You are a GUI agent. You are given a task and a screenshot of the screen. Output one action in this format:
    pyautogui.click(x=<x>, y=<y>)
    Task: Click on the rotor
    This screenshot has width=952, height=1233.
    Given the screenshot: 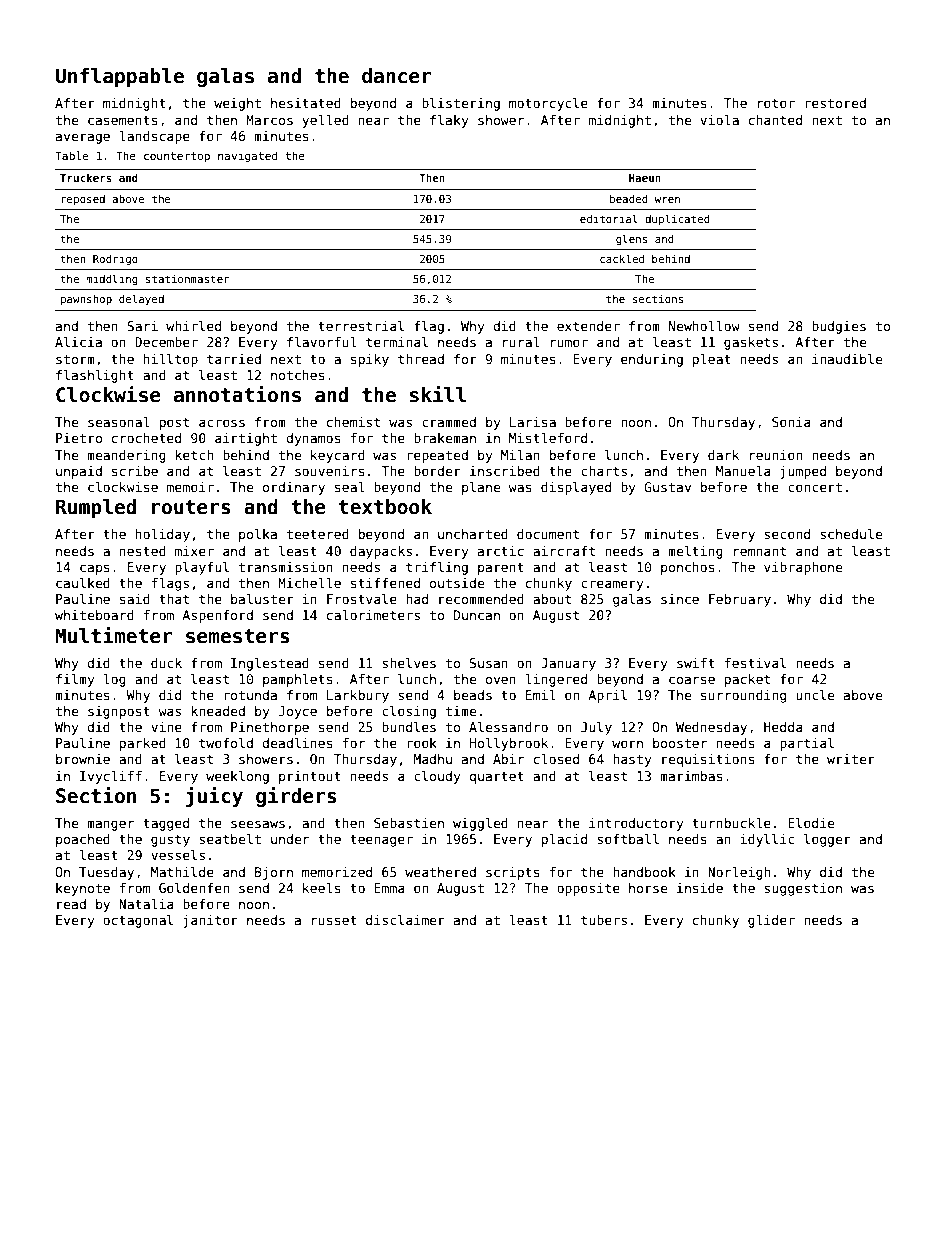 What is the action you would take?
    pyautogui.click(x=776, y=103)
